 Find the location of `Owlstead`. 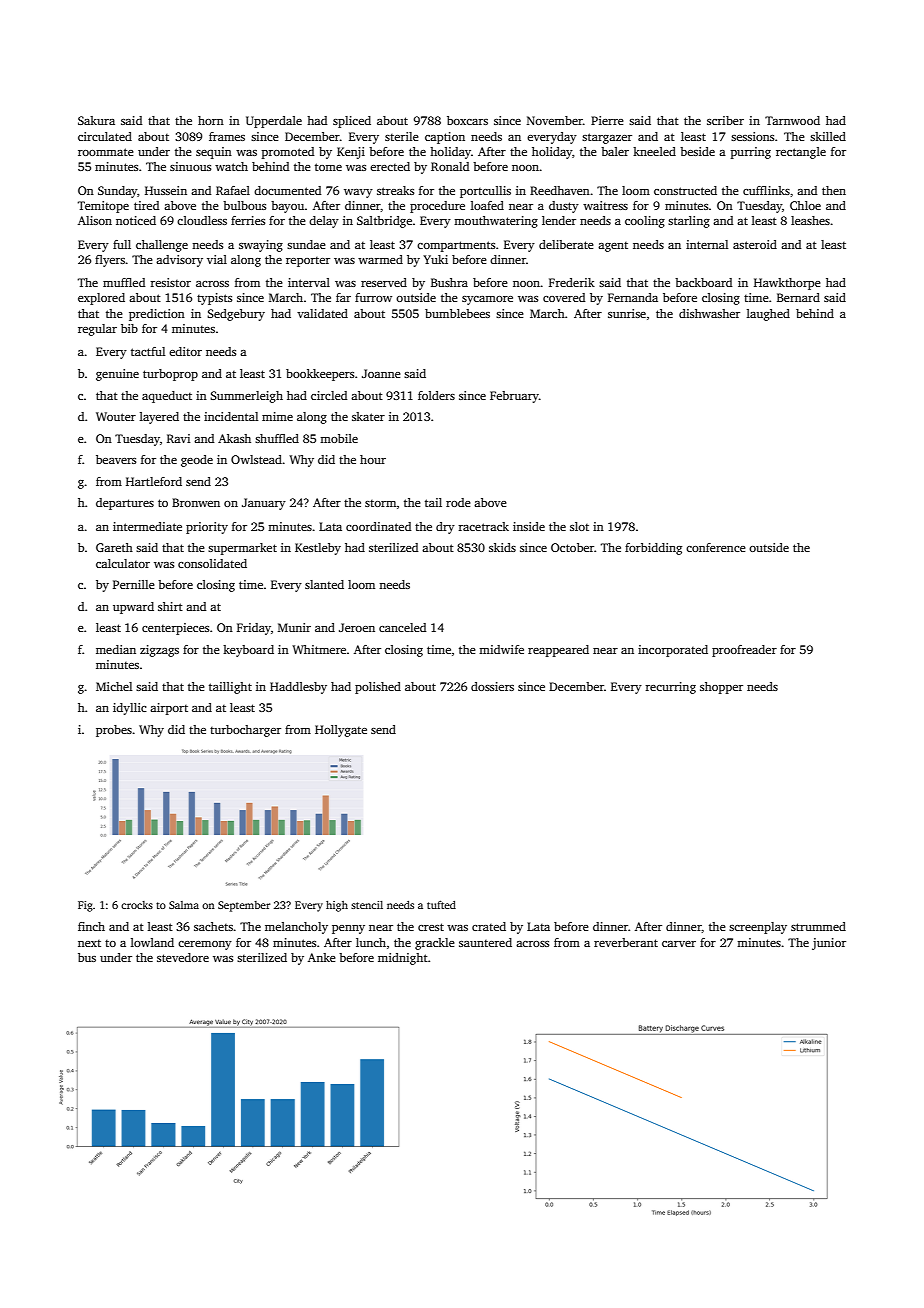

Owlstead is located at coordinates (256, 459).
